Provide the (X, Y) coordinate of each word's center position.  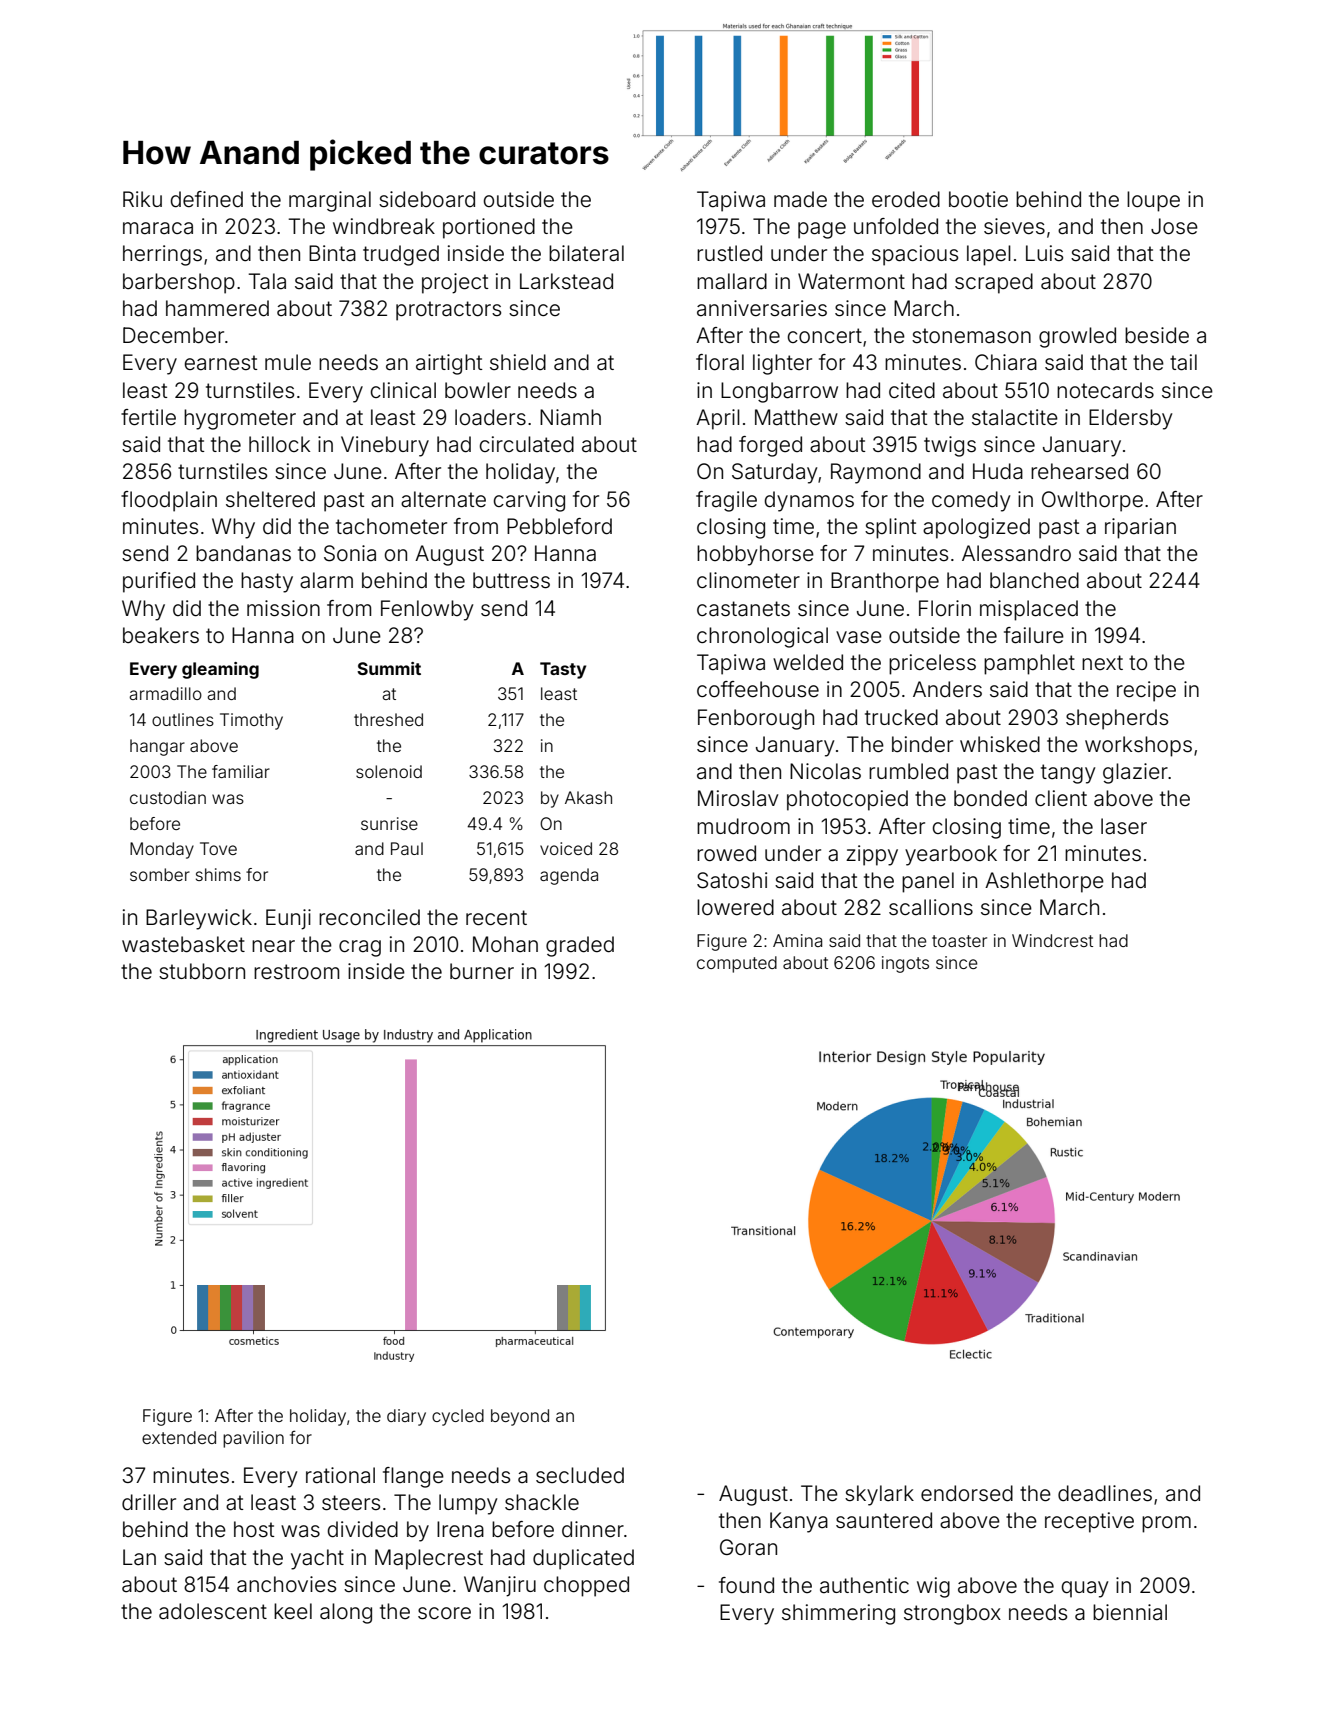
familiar (241, 771)
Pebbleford (559, 526)
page (822, 230)
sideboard (427, 199)
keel (293, 1611)
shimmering (838, 1614)
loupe (1153, 201)
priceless (932, 664)
